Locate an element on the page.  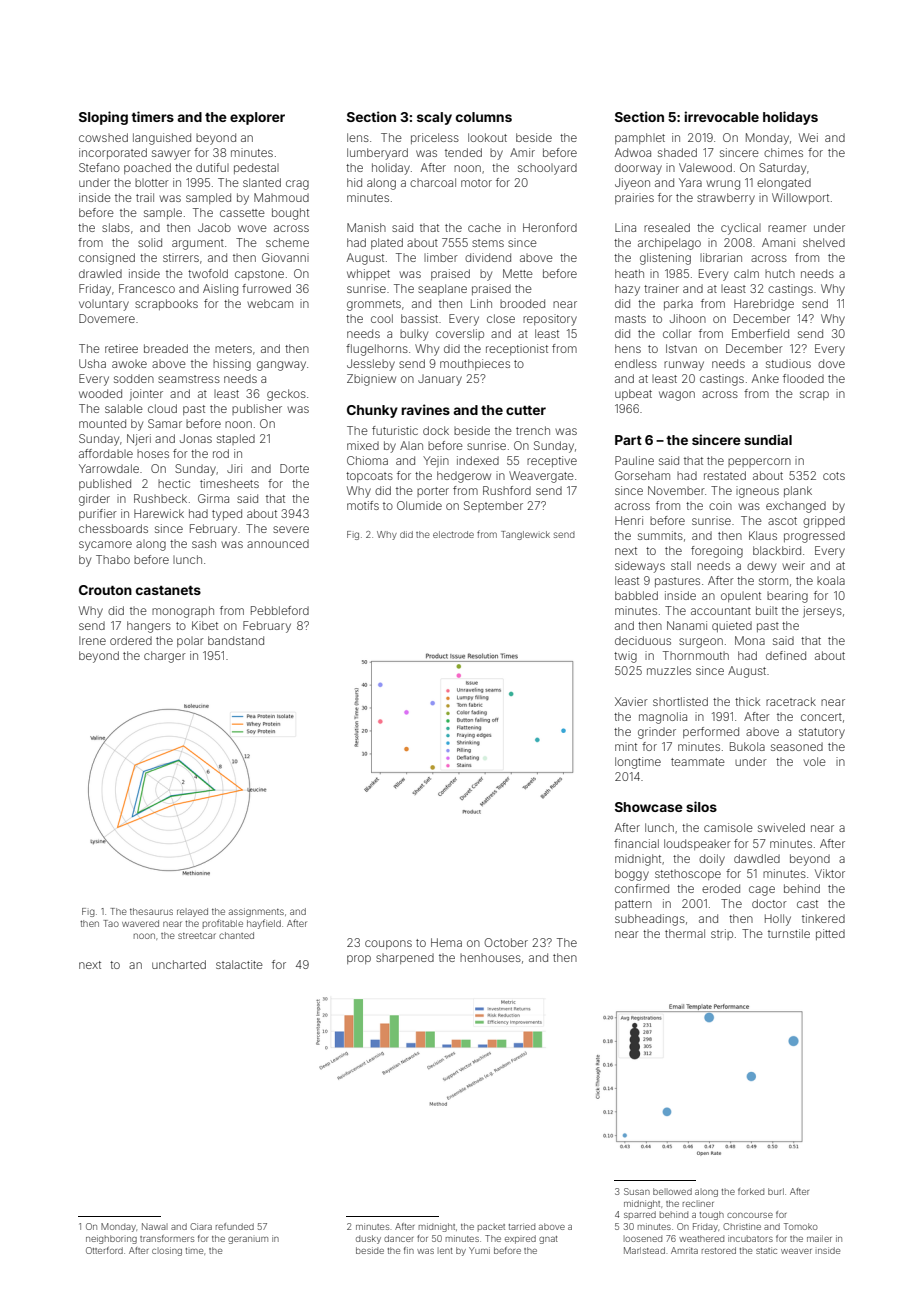
mint is located at coordinates (626, 746).
